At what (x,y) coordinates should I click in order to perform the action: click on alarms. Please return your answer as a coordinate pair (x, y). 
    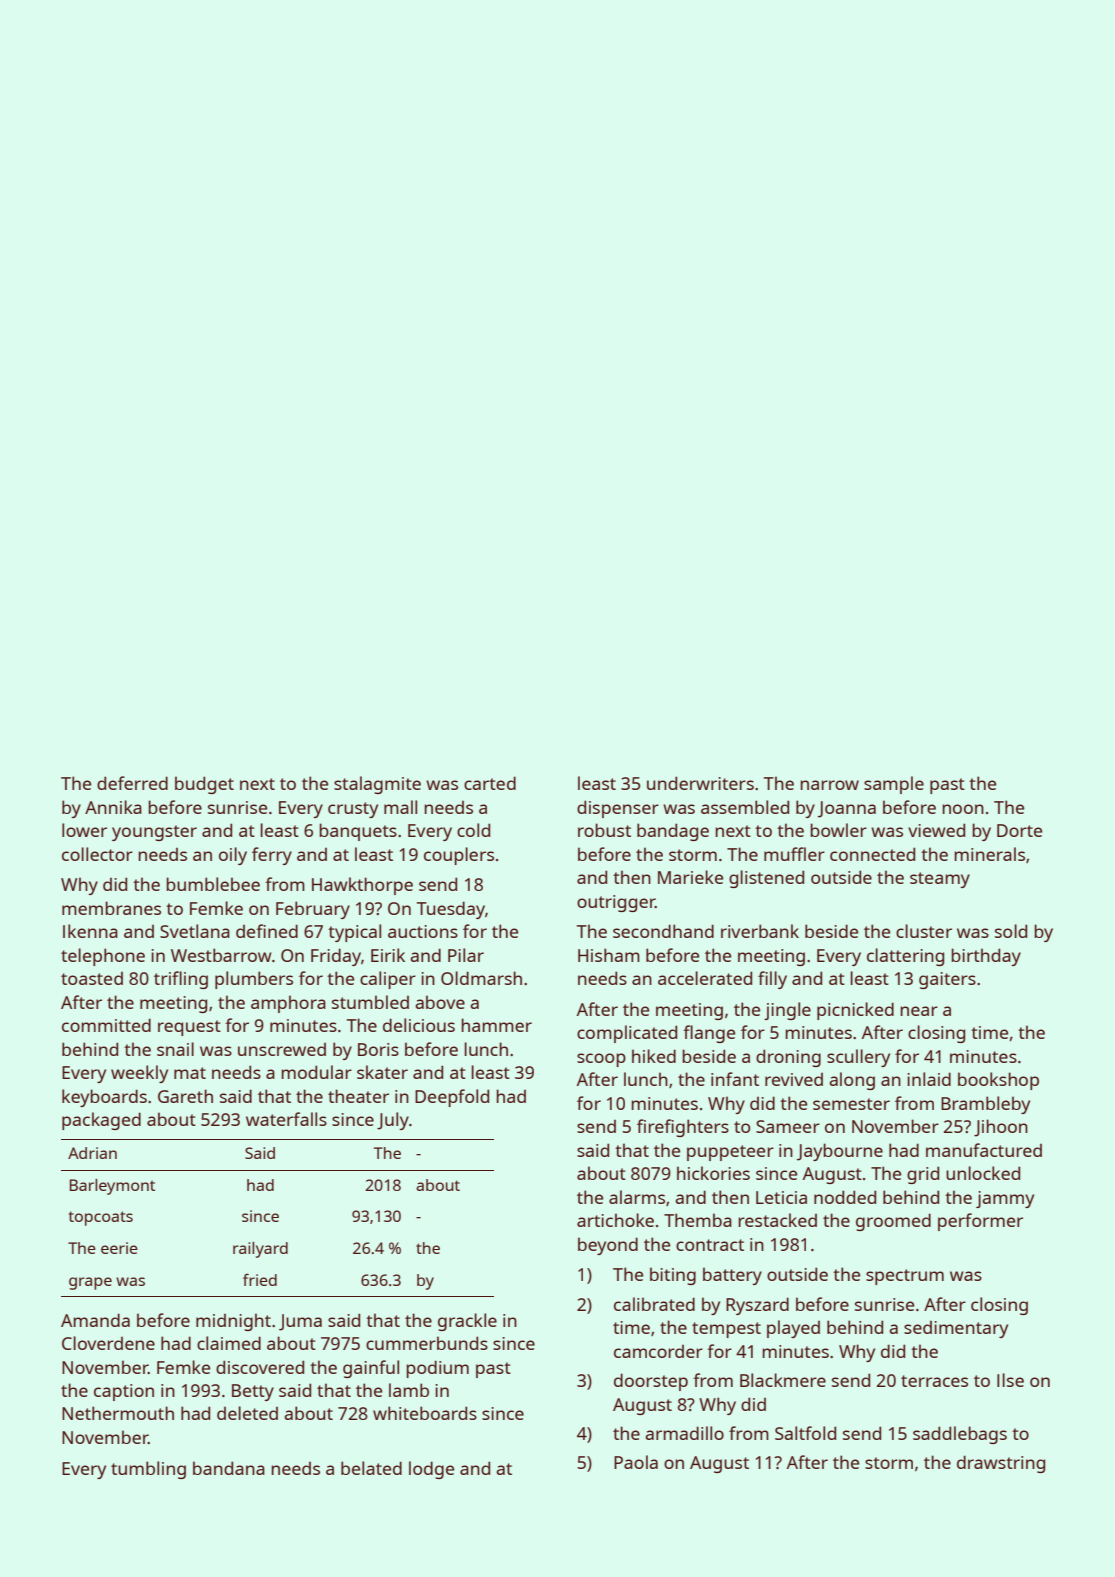
    Looking at the image, I should click on (637, 1197).
